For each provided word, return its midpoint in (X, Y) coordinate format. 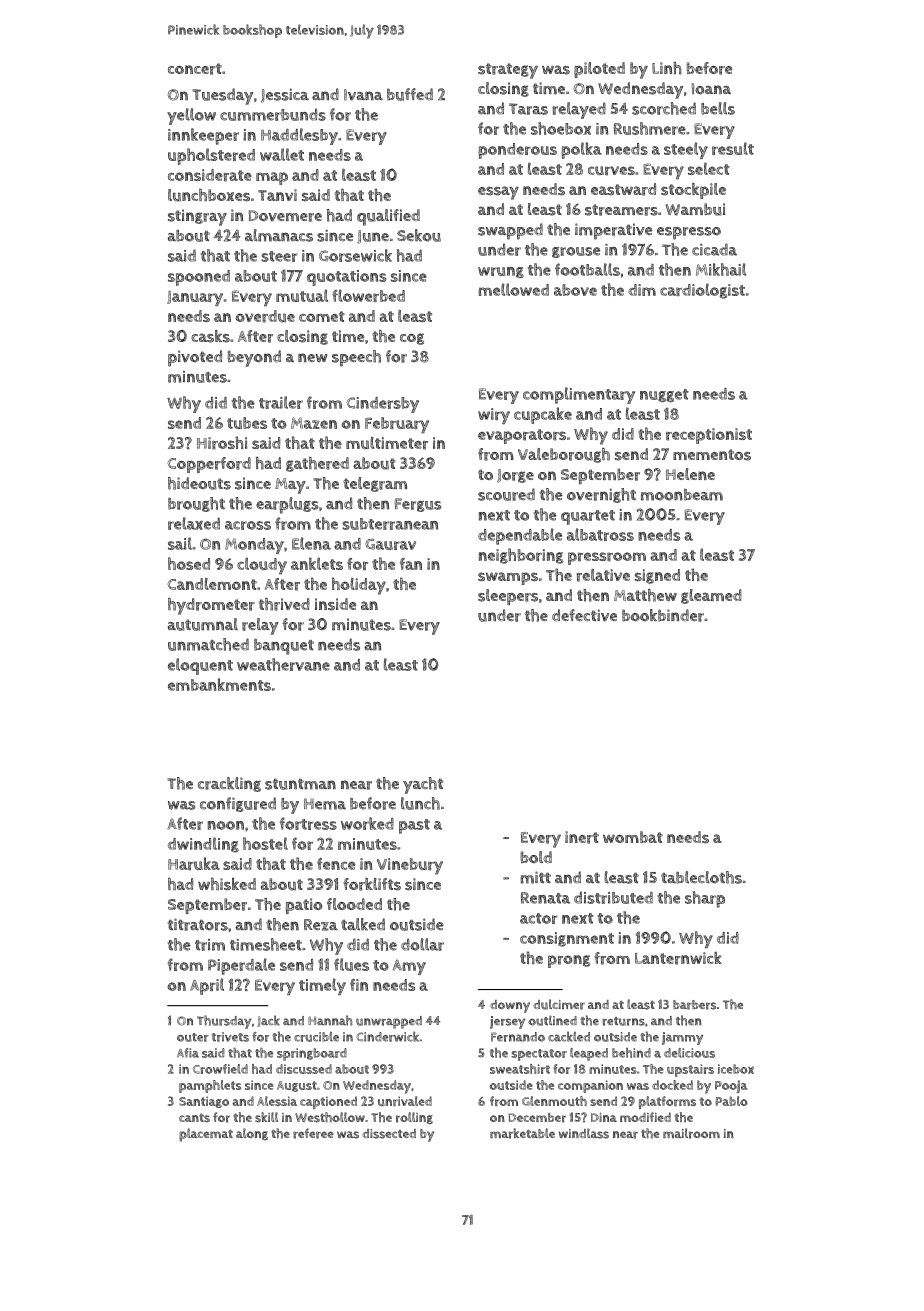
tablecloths (701, 877)
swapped (510, 231)
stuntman (300, 784)
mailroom (691, 1133)
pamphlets (210, 1086)
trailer (281, 402)
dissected (389, 1134)
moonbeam (682, 495)
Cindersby (383, 405)
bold (536, 857)
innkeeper (203, 136)
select (709, 169)
